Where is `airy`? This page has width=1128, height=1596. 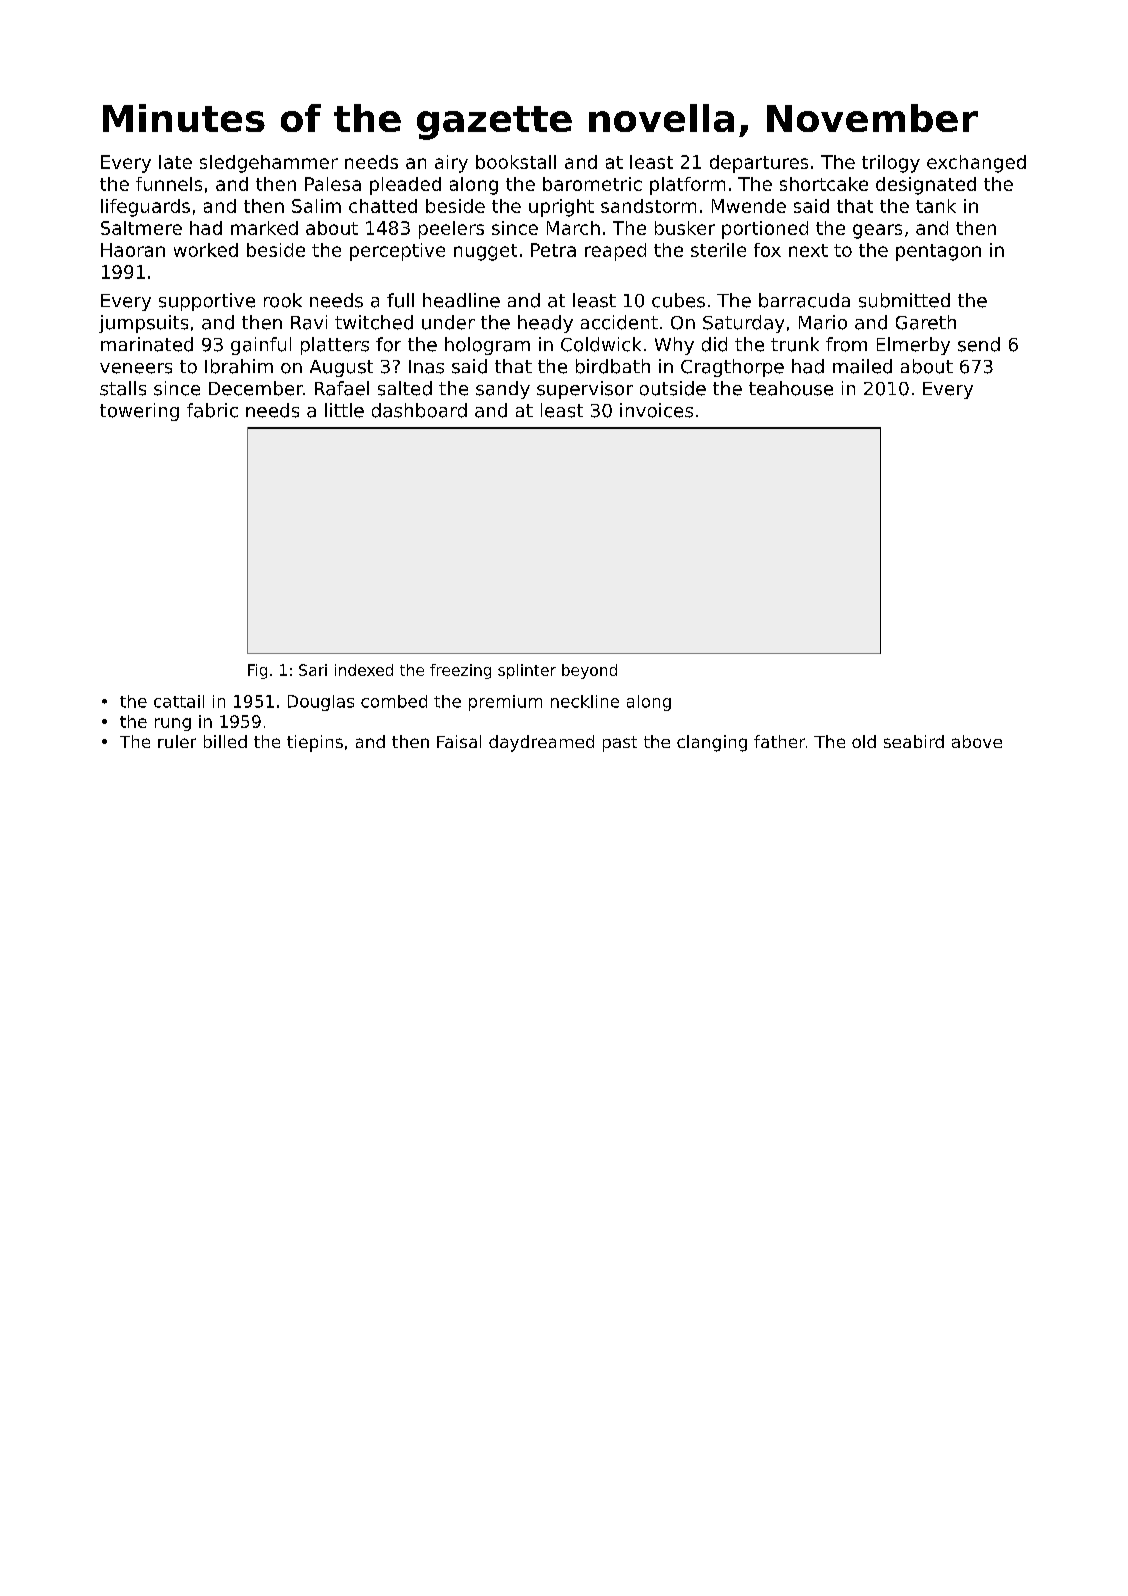
airy is located at coordinates (451, 164).
